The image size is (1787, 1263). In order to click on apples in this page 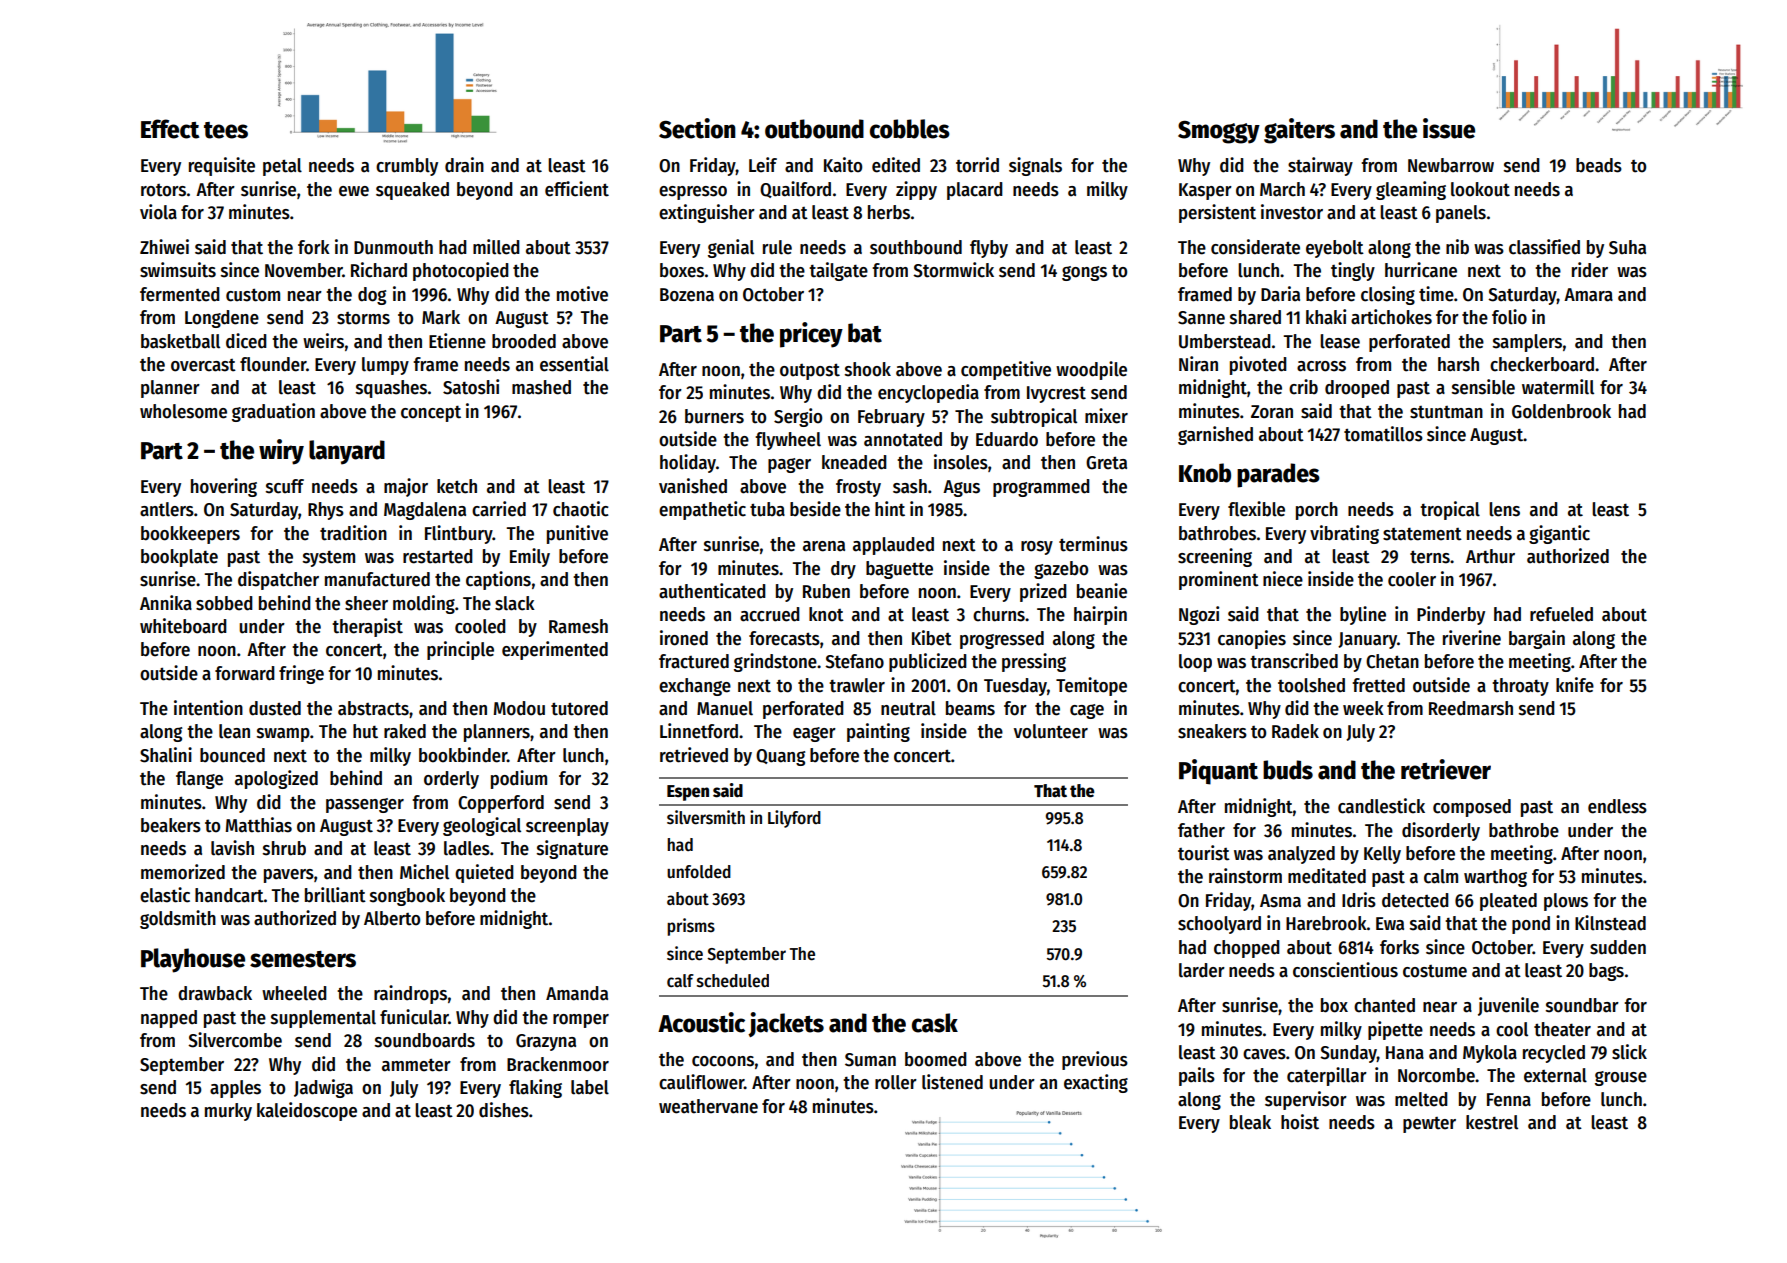, I will do `click(235, 1089)`.
